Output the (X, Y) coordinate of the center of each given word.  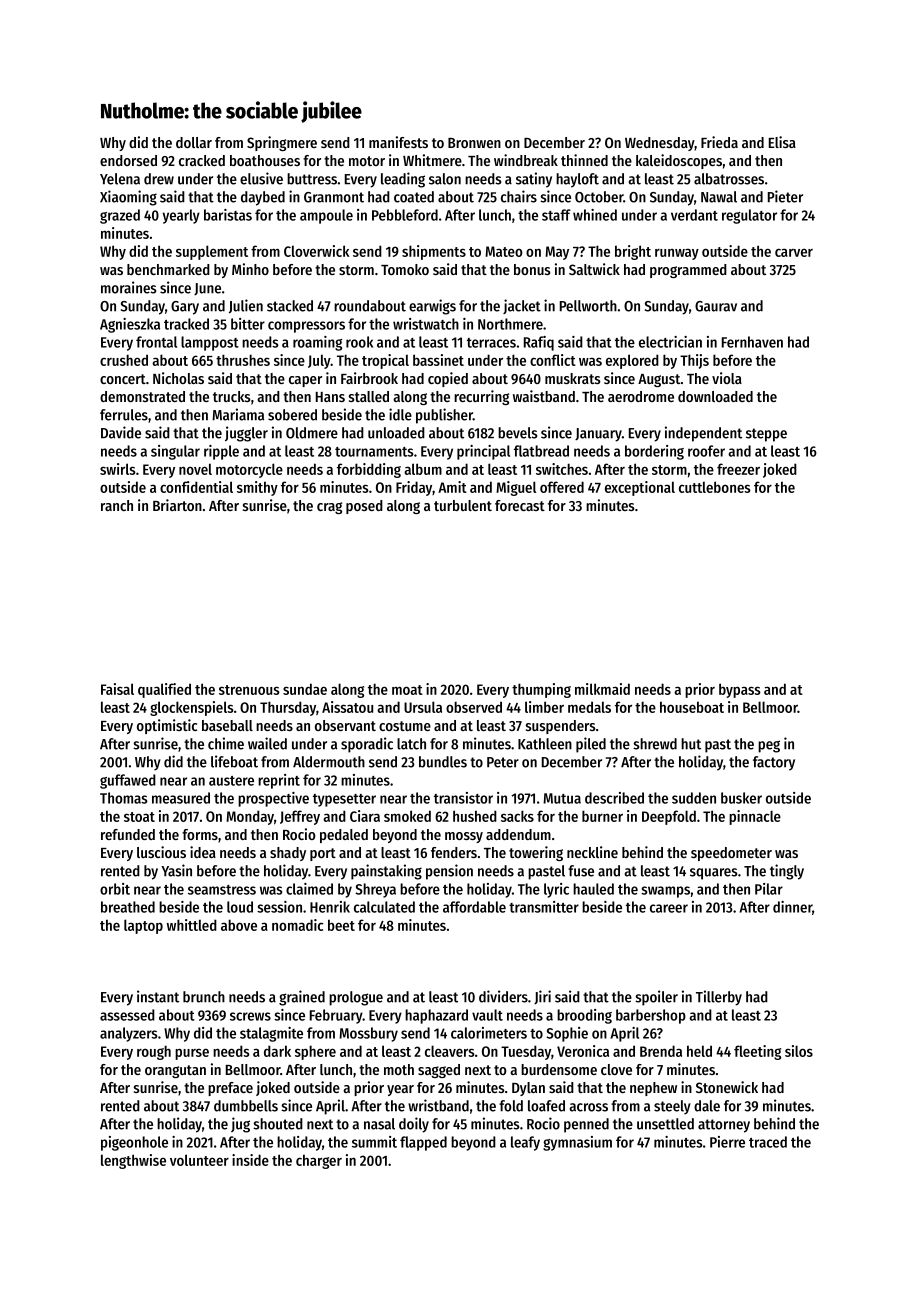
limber (544, 707)
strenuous (249, 690)
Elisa (782, 142)
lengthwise (133, 1161)
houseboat (692, 707)
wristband (438, 1105)
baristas (228, 215)
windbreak (526, 160)
